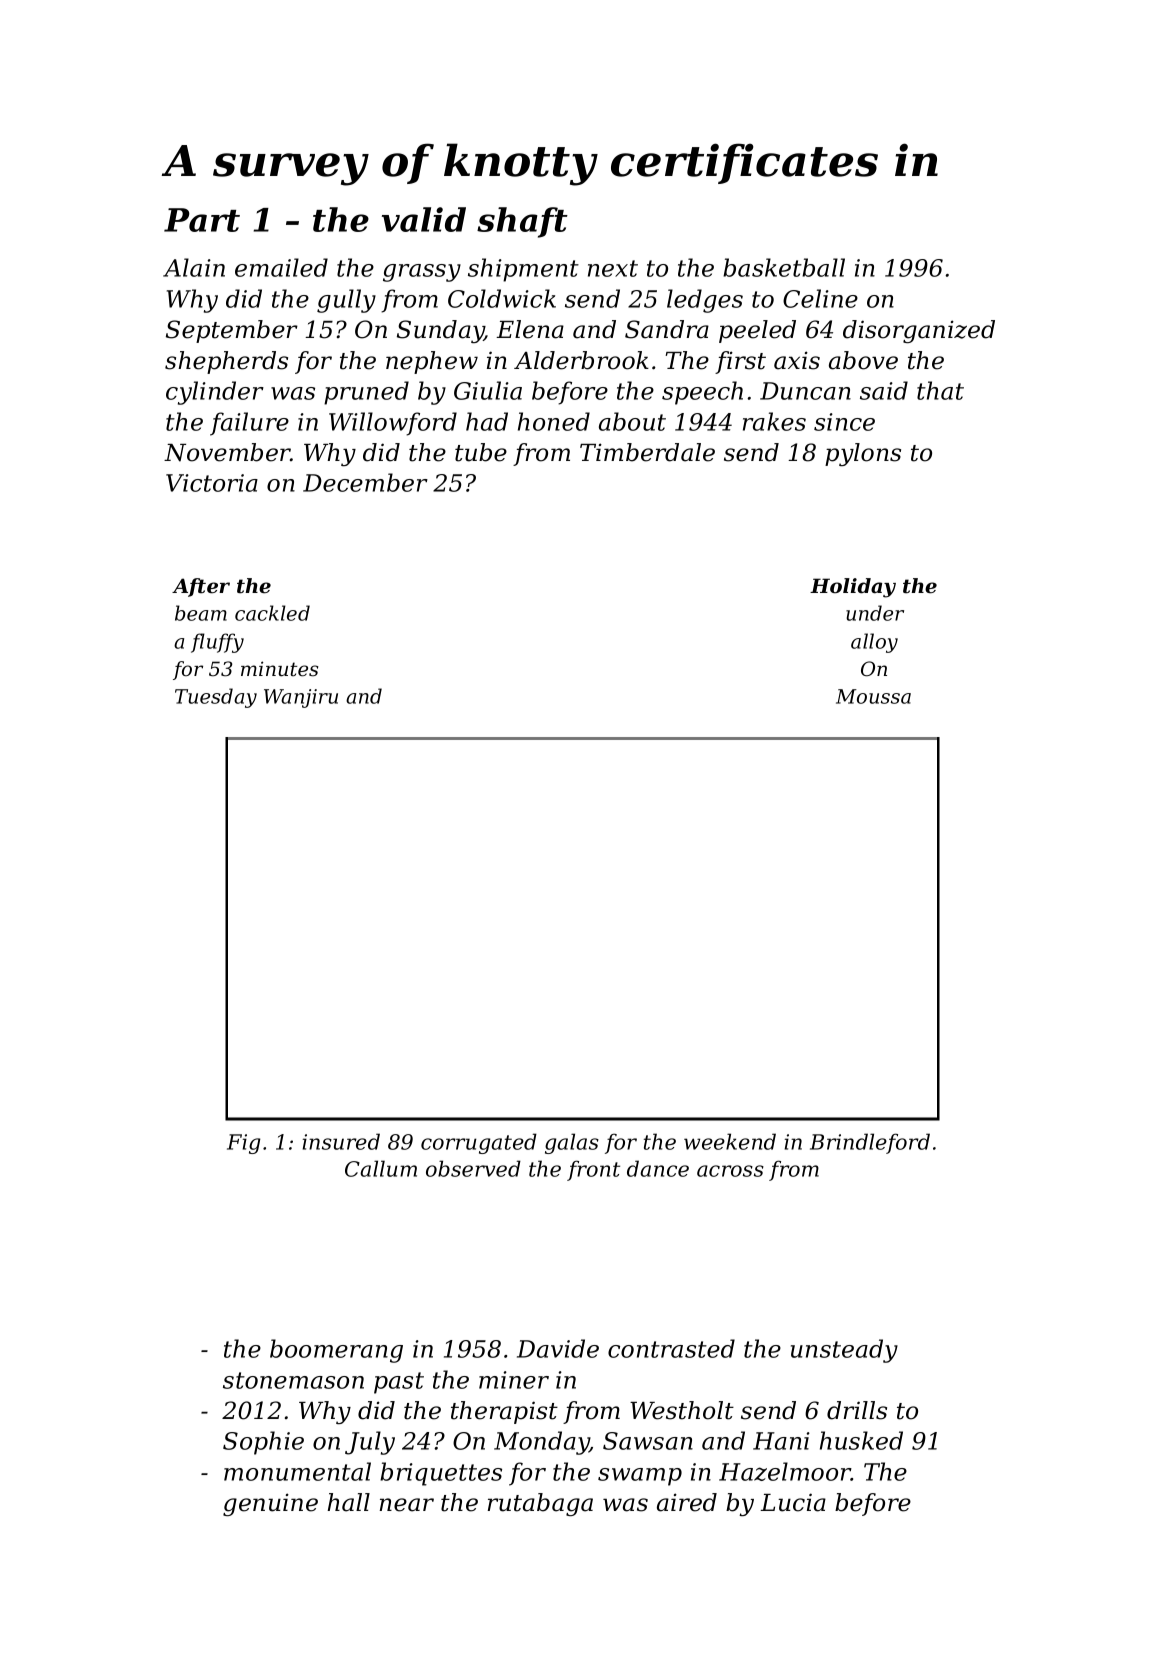 The height and width of the screenshot is (1654, 1165). I want to click on under, so click(875, 613).
